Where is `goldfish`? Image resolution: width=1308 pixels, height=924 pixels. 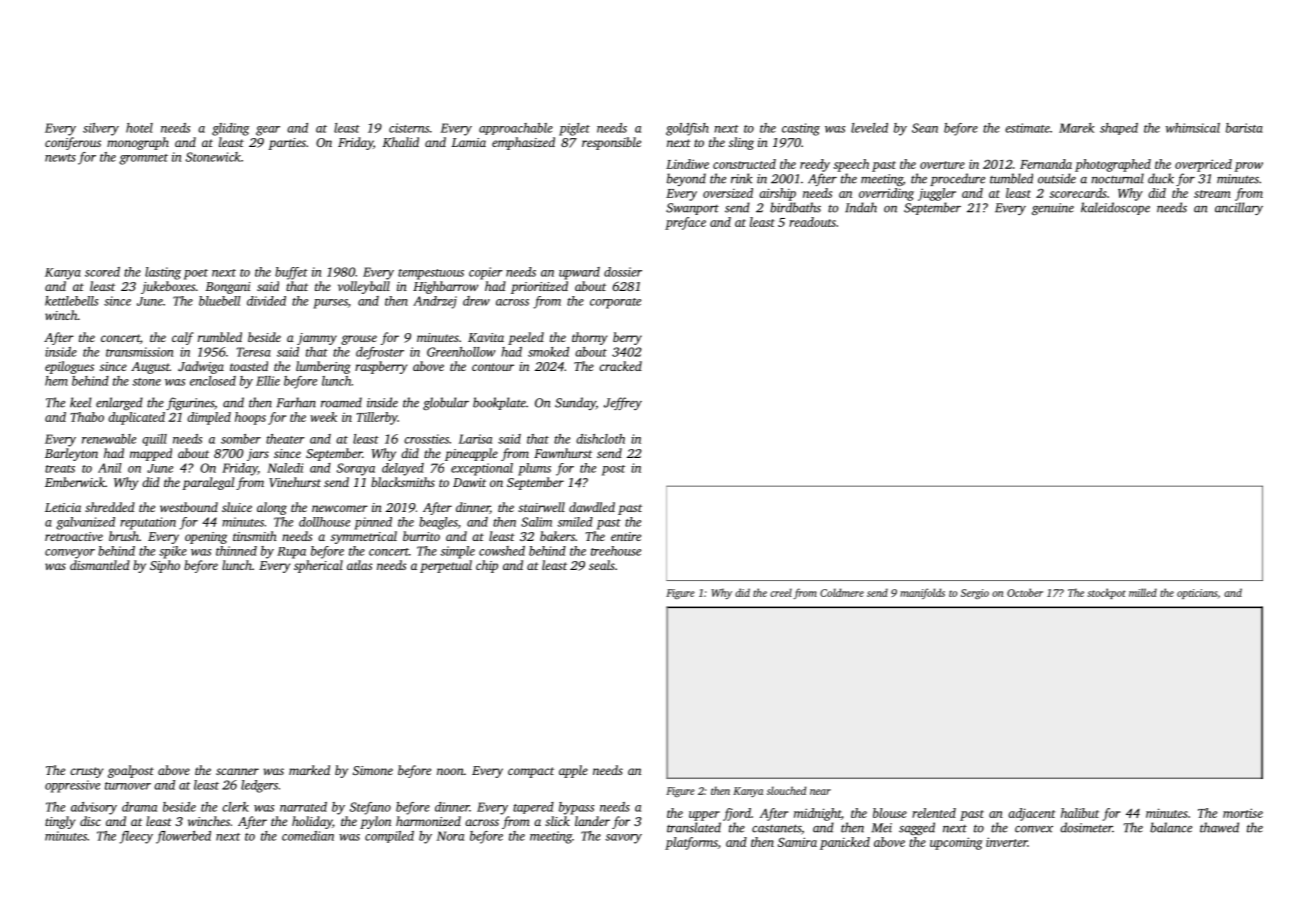 goldfish is located at coordinates (687, 129).
